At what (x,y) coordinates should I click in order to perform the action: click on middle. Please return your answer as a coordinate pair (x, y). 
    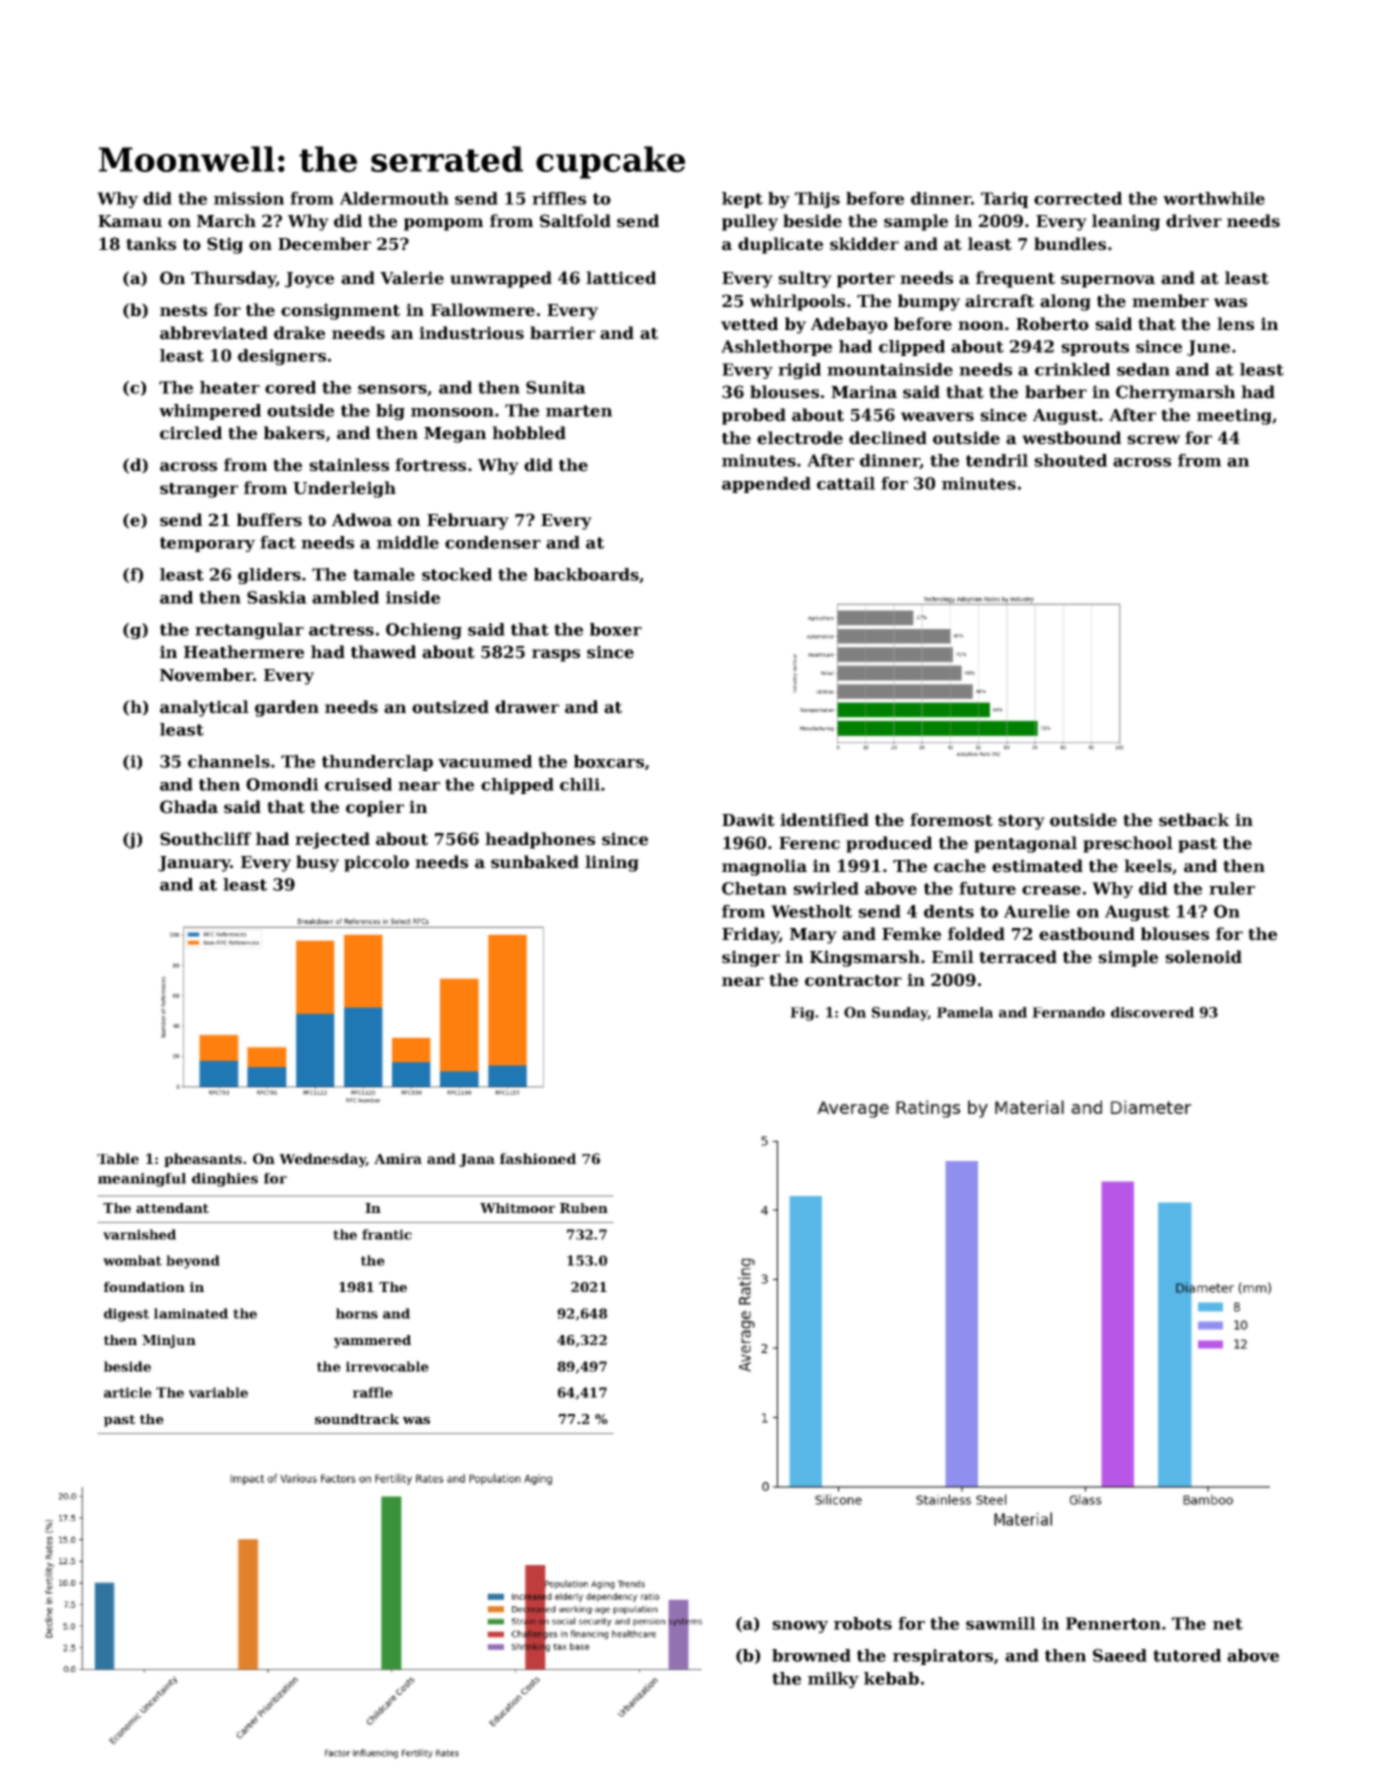
    Looking at the image, I should click on (408, 542).
